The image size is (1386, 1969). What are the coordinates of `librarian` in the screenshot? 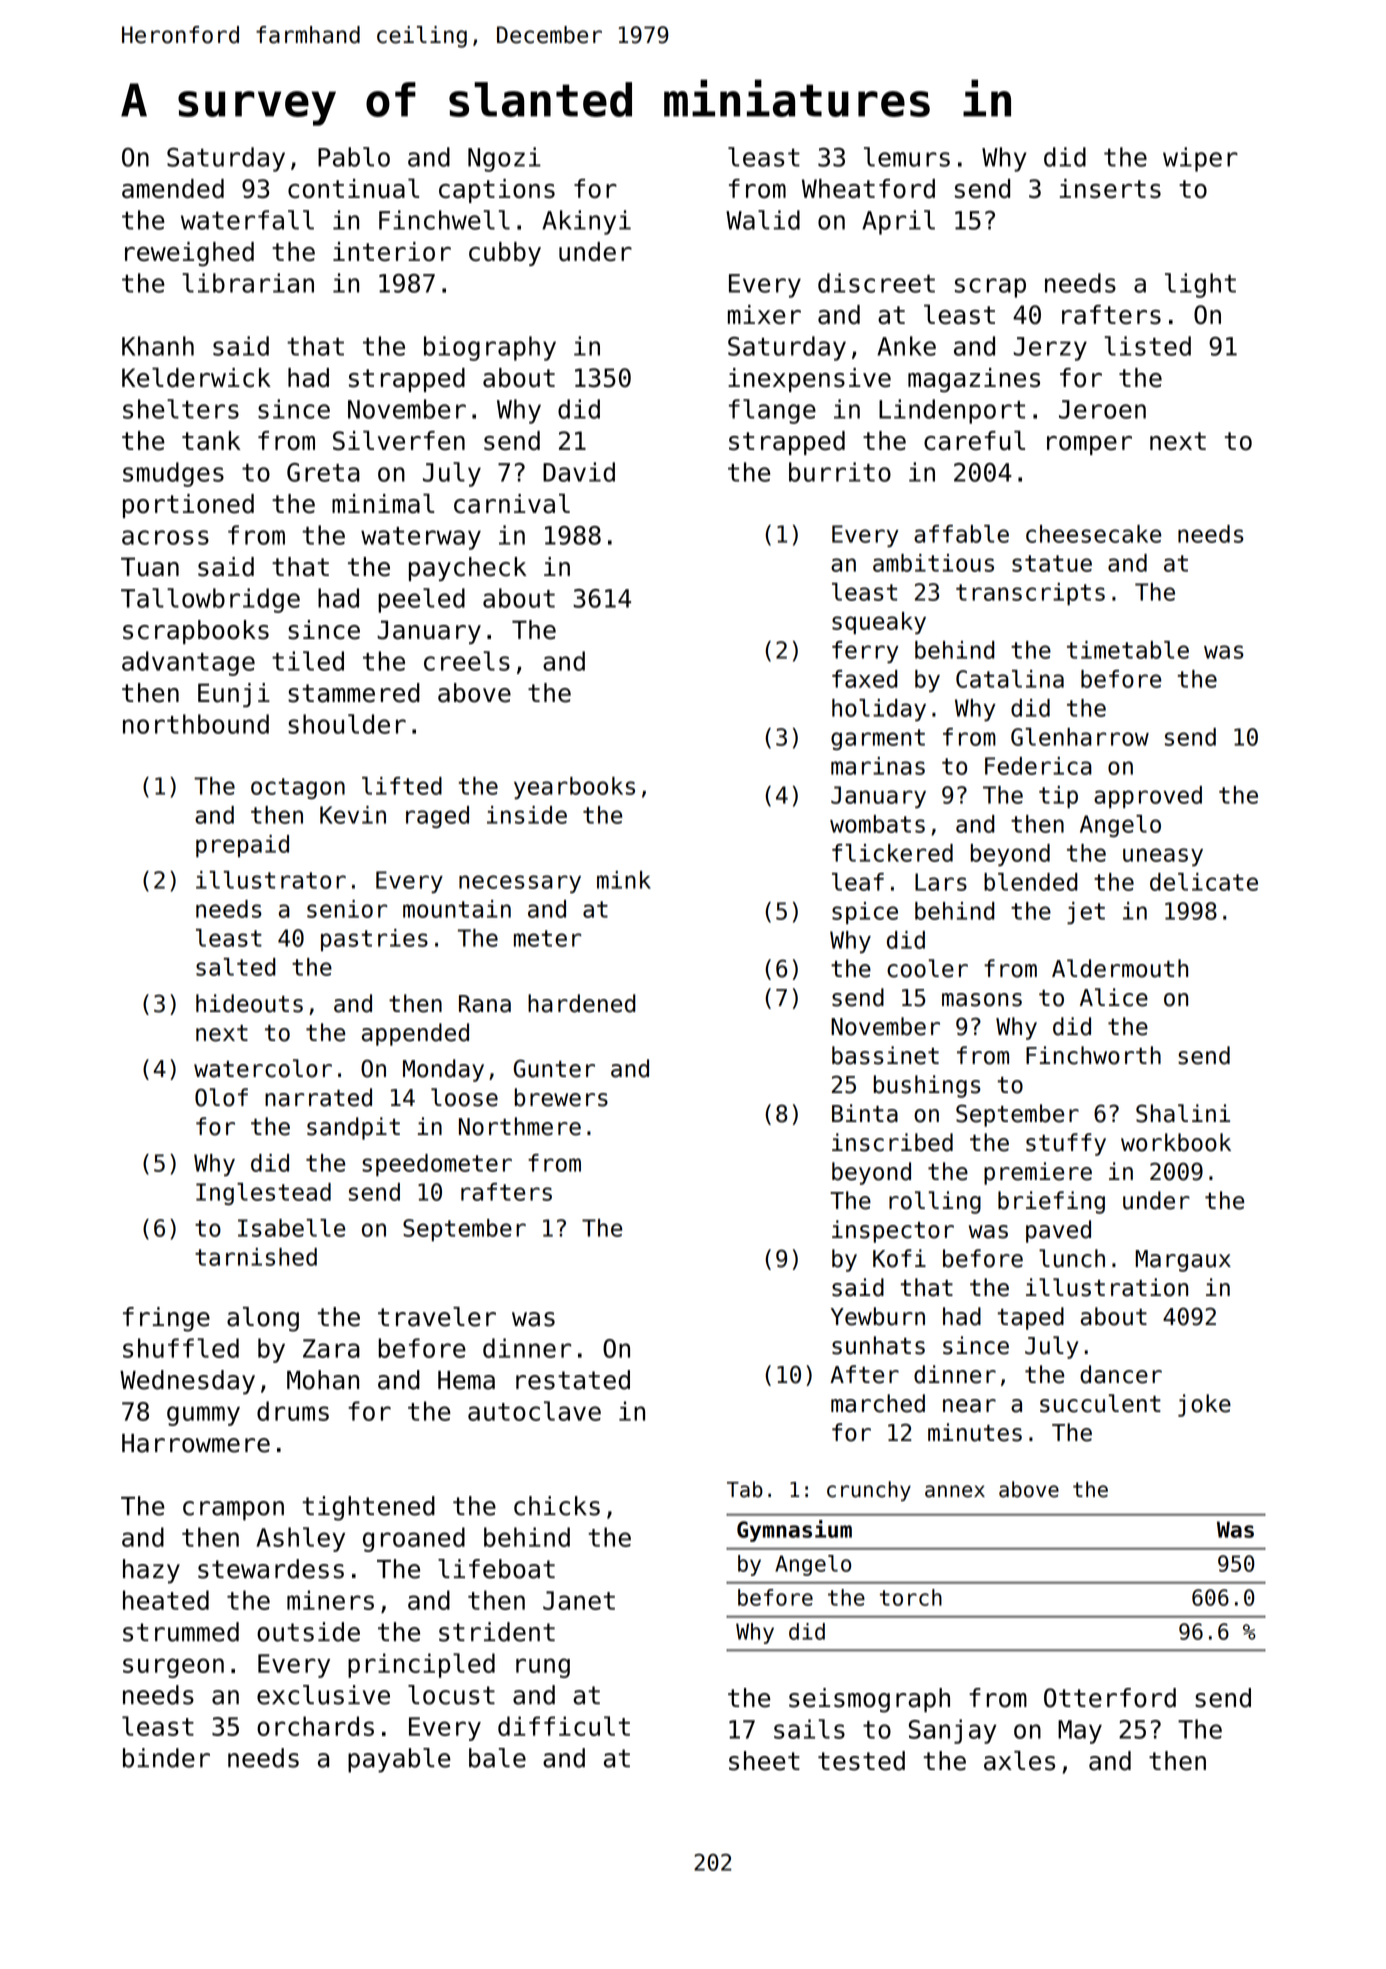 It's located at (248, 283).
